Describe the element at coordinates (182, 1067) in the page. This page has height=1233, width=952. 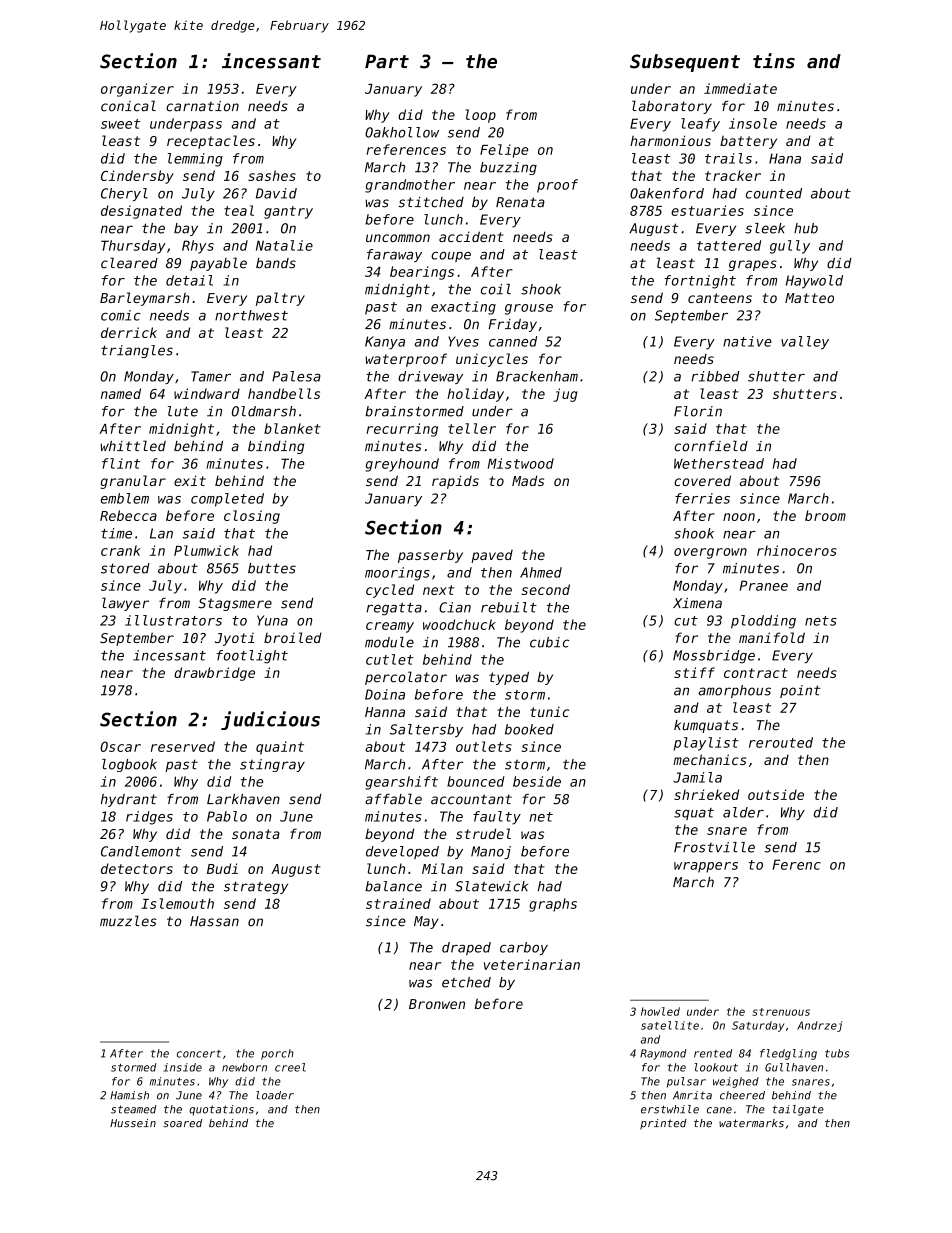
I see `inside` at that location.
